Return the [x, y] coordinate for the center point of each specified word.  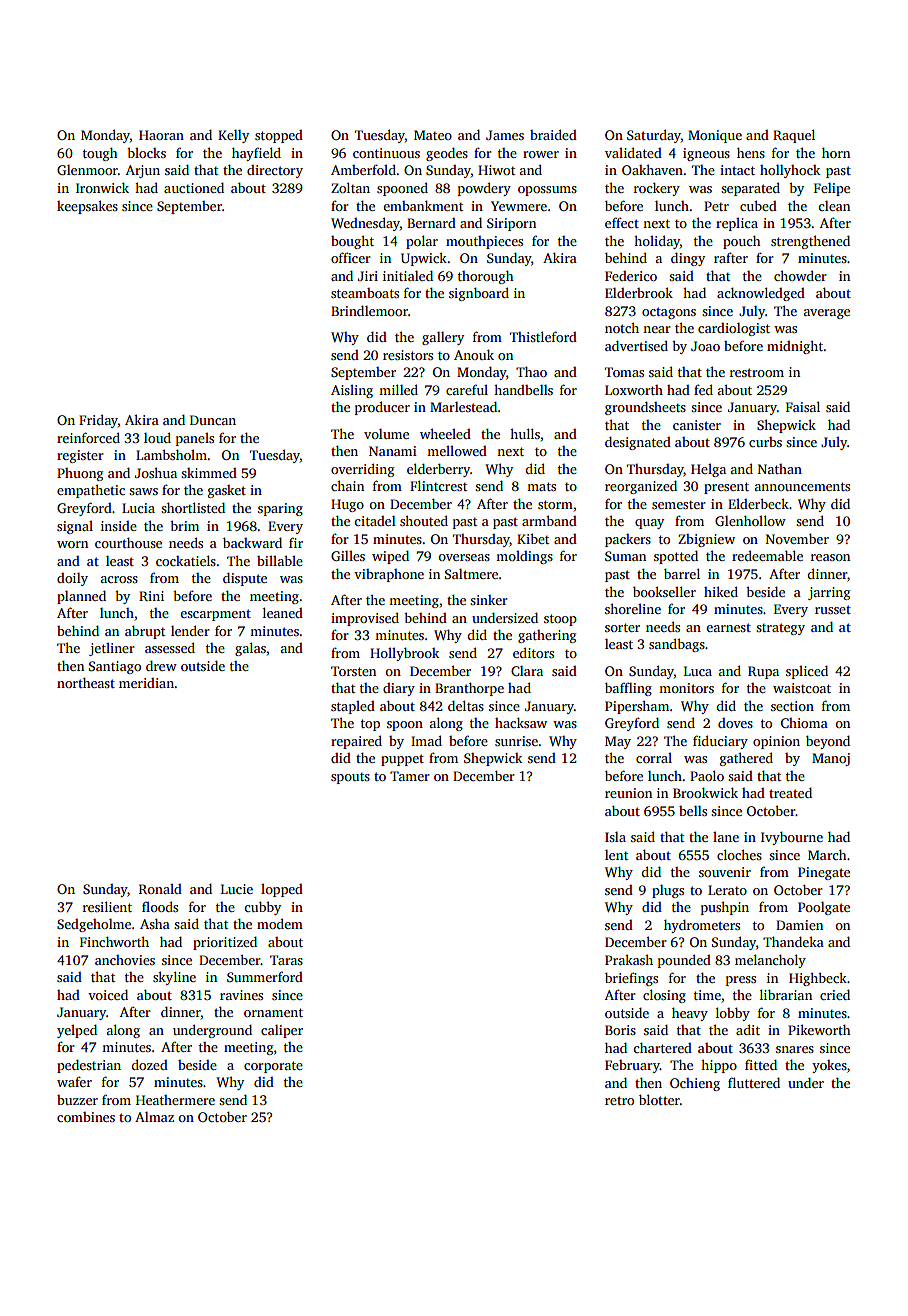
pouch [741, 242]
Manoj [831, 759]
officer [351, 257]
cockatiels [186, 560]
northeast [86, 682]
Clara [527, 671]
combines [86, 1117]
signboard [479, 294]
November [797, 538]
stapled [353, 707]
